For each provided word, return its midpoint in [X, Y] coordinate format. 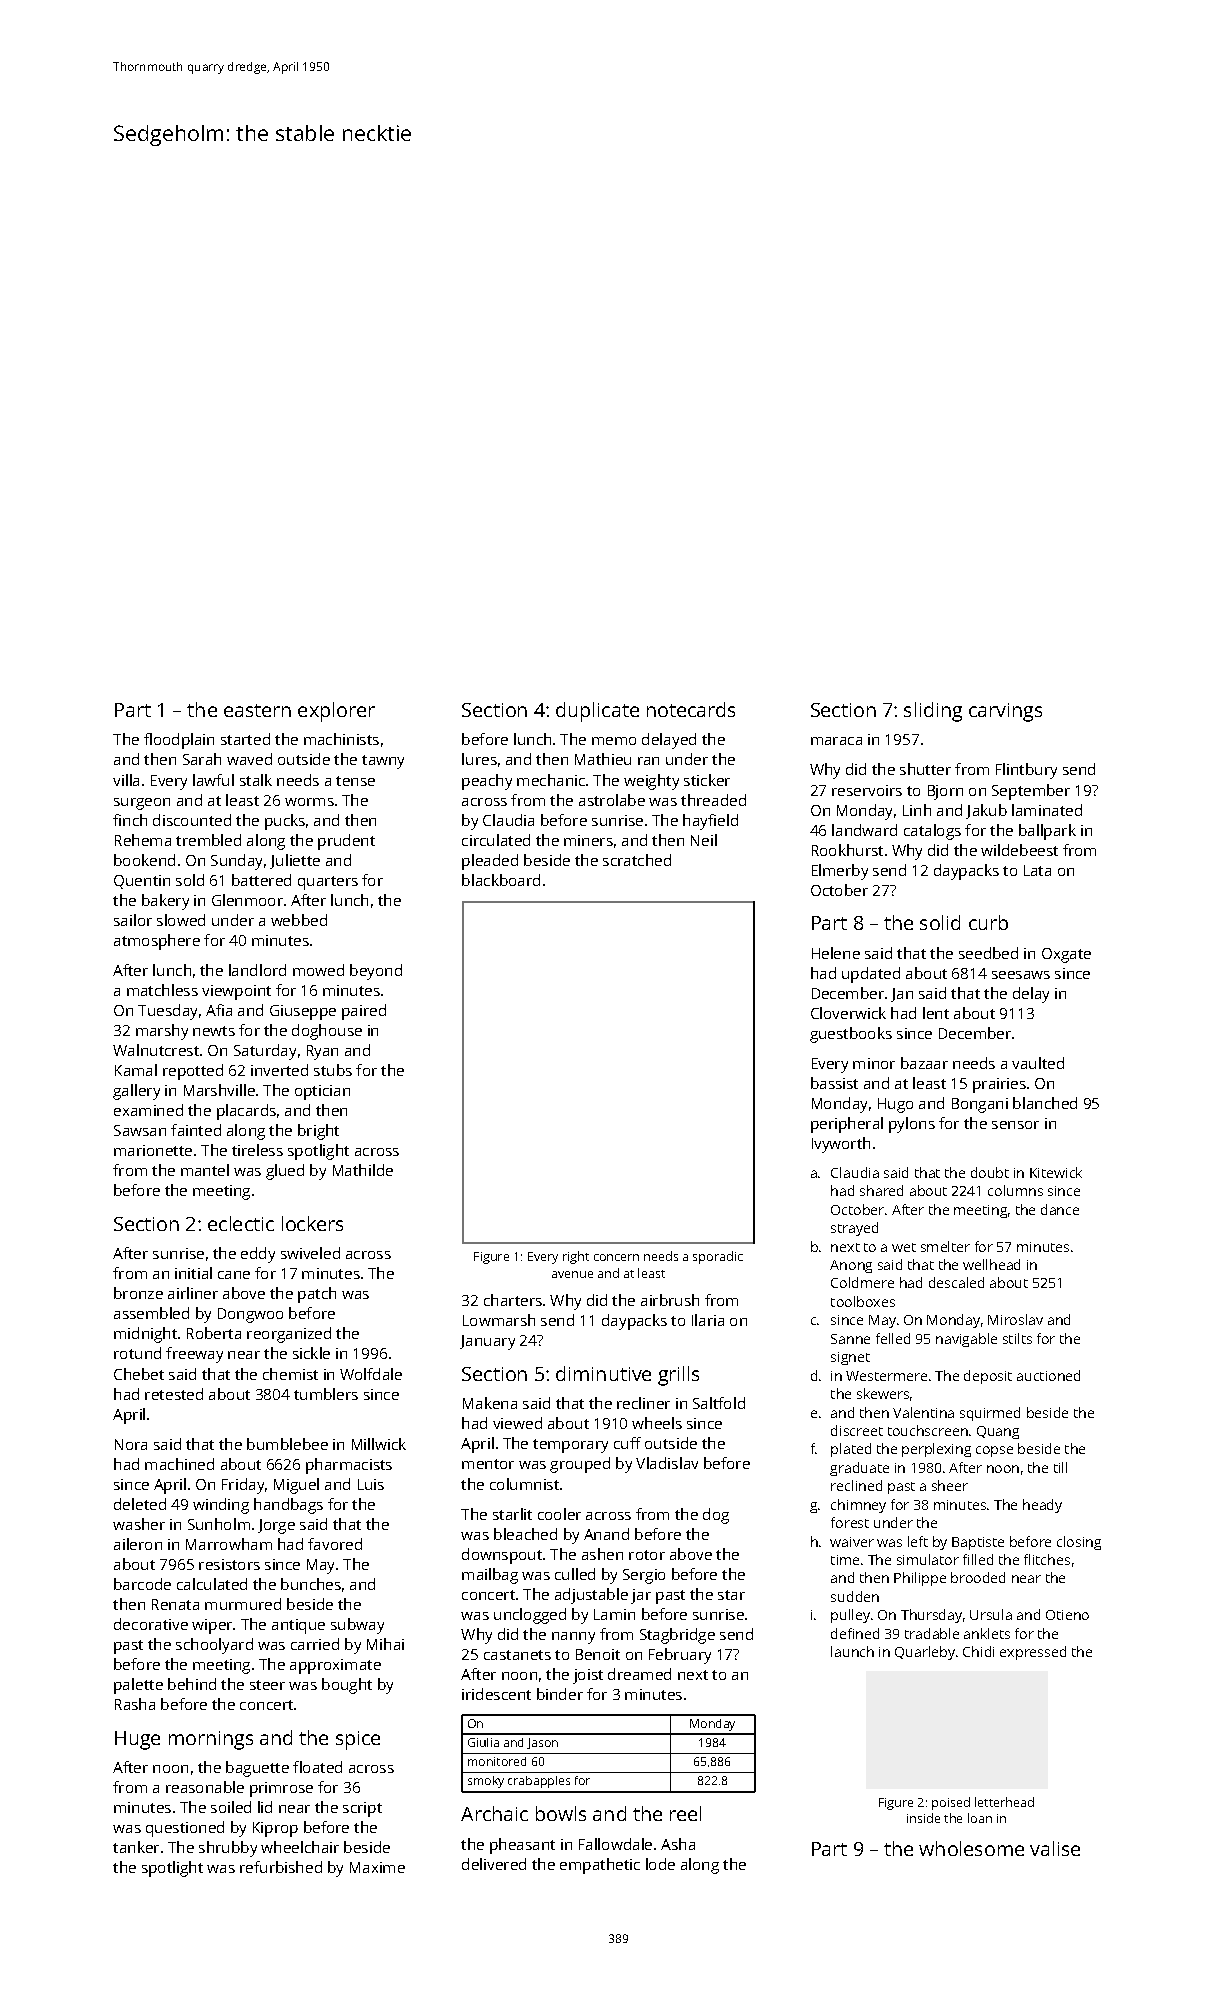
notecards [691, 709]
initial [193, 1273]
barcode [142, 1584]
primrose [281, 1789]
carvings [1005, 712]
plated [851, 1450]
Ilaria [708, 1320]
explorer [336, 712]
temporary [570, 1446]
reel [685, 1813]
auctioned [1048, 1375]
